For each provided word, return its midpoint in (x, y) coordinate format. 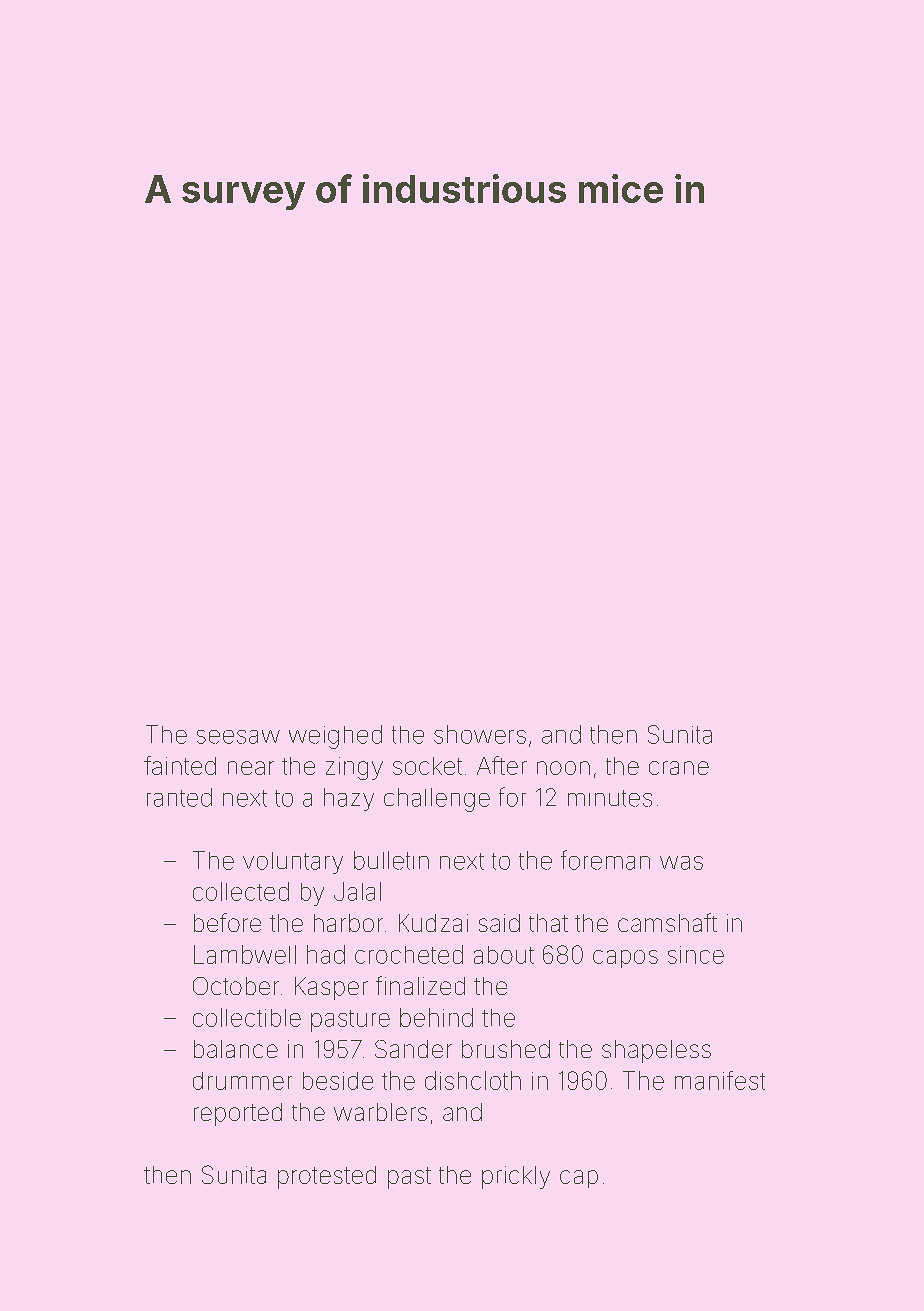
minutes (610, 798)
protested (327, 1177)
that (548, 923)
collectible (247, 1017)
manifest (720, 1080)
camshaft (667, 922)
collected (241, 891)
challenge (437, 800)
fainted (180, 765)
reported (238, 1114)
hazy (349, 799)
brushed (506, 1049)
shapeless (656, 1051)
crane (679, 768)
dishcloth (473, 1080)
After (502, 765)
